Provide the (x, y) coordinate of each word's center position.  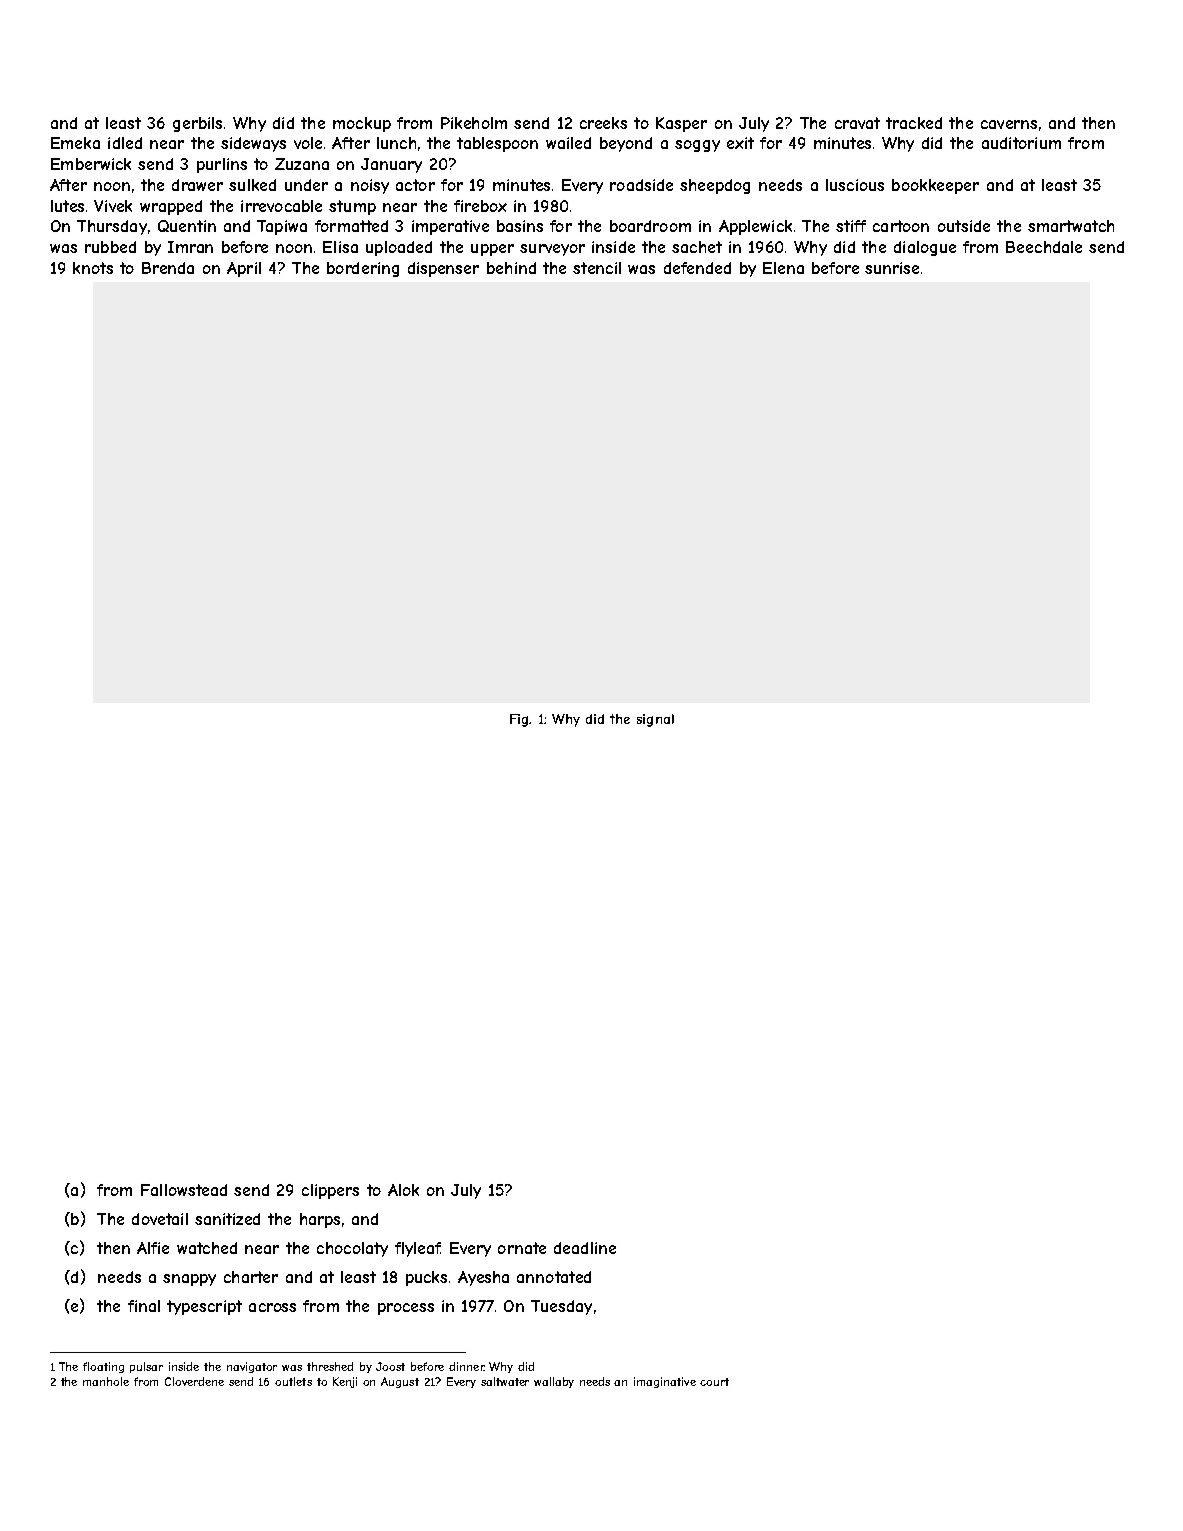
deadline (585, 1248)
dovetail (160, 1219)
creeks (603, 123)
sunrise (892, 268)
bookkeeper (935, 186)
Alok (403, 1190)
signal (655, 720)
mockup (362, 124)
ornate (522, 1248)
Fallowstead (184, 1190)
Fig (519, 720)
